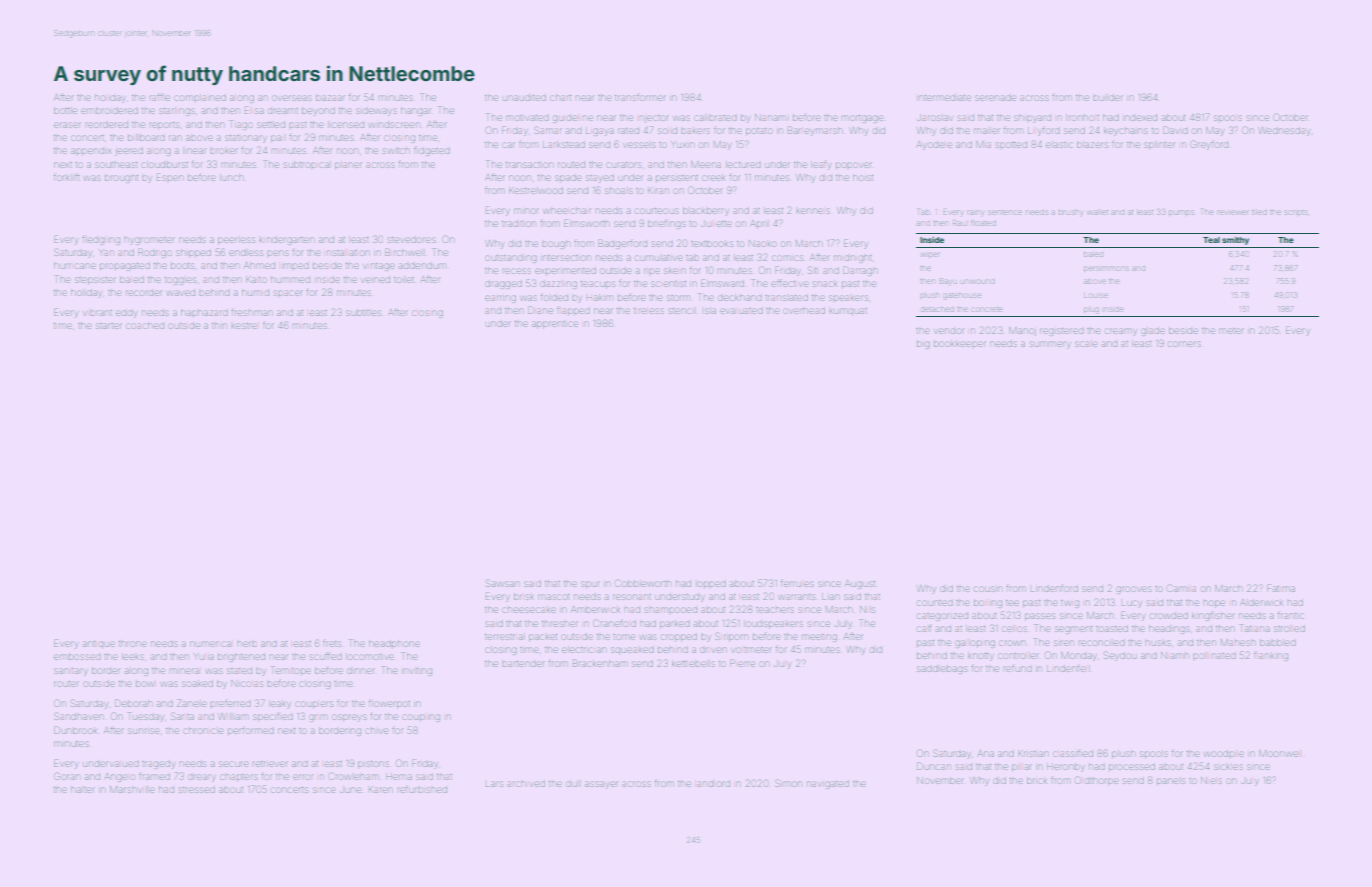  What do you see at coordinates (988, 589) in the document?
I see `cousin` at bounding box center [988, 589].
